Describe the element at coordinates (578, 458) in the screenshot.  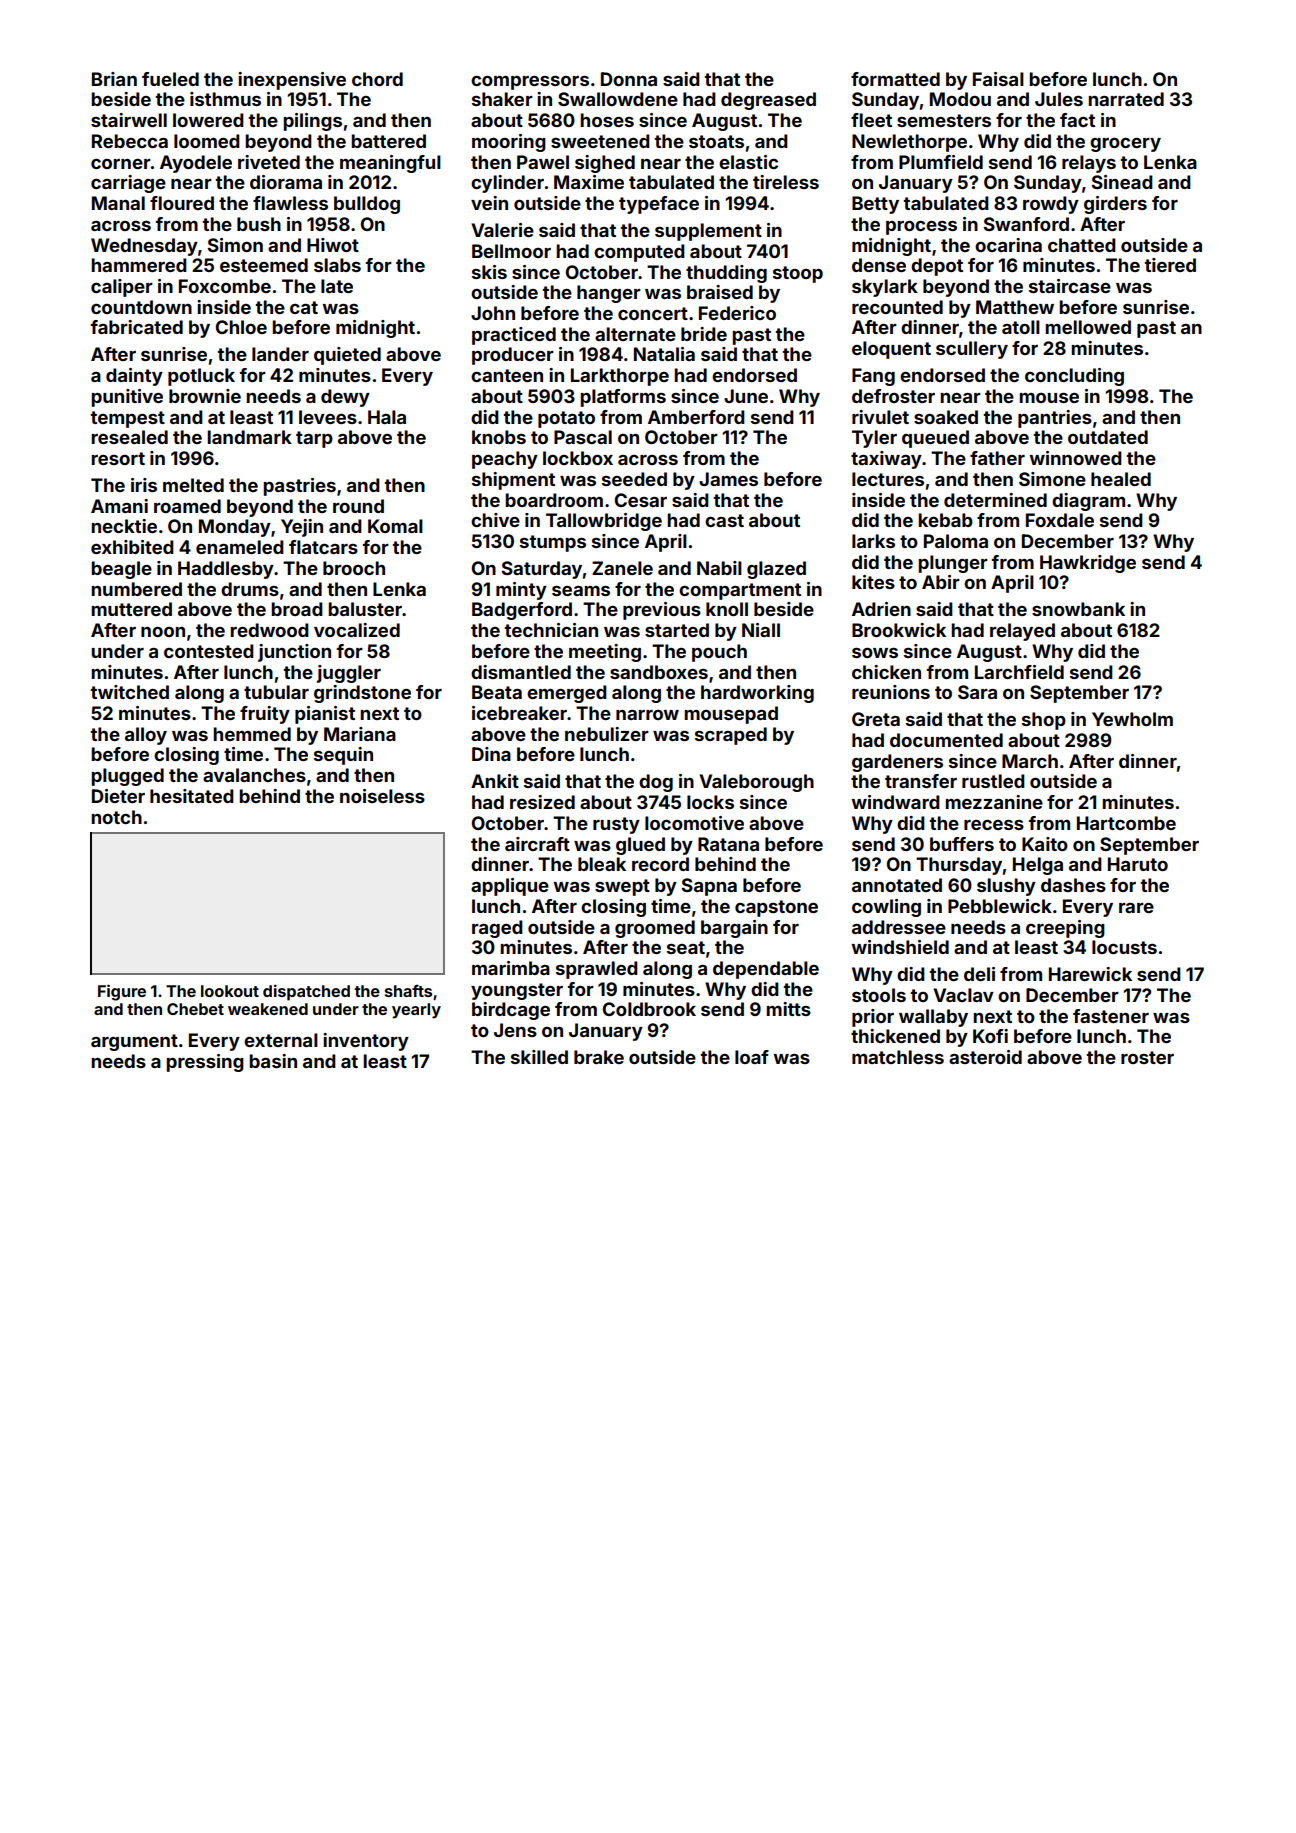
I see `lockbox` at that location.
